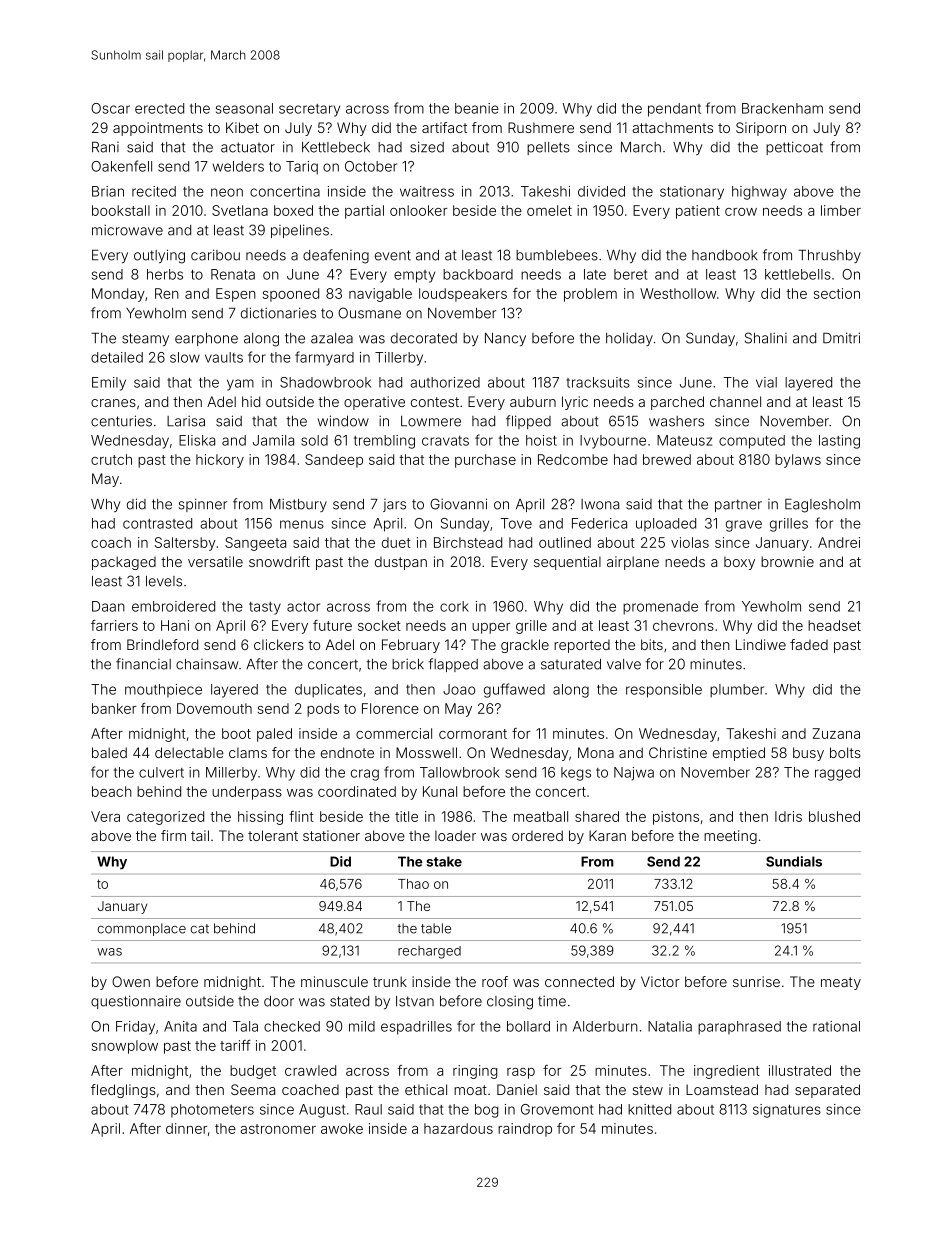  I want to click on beanie, so click(477, 108).
